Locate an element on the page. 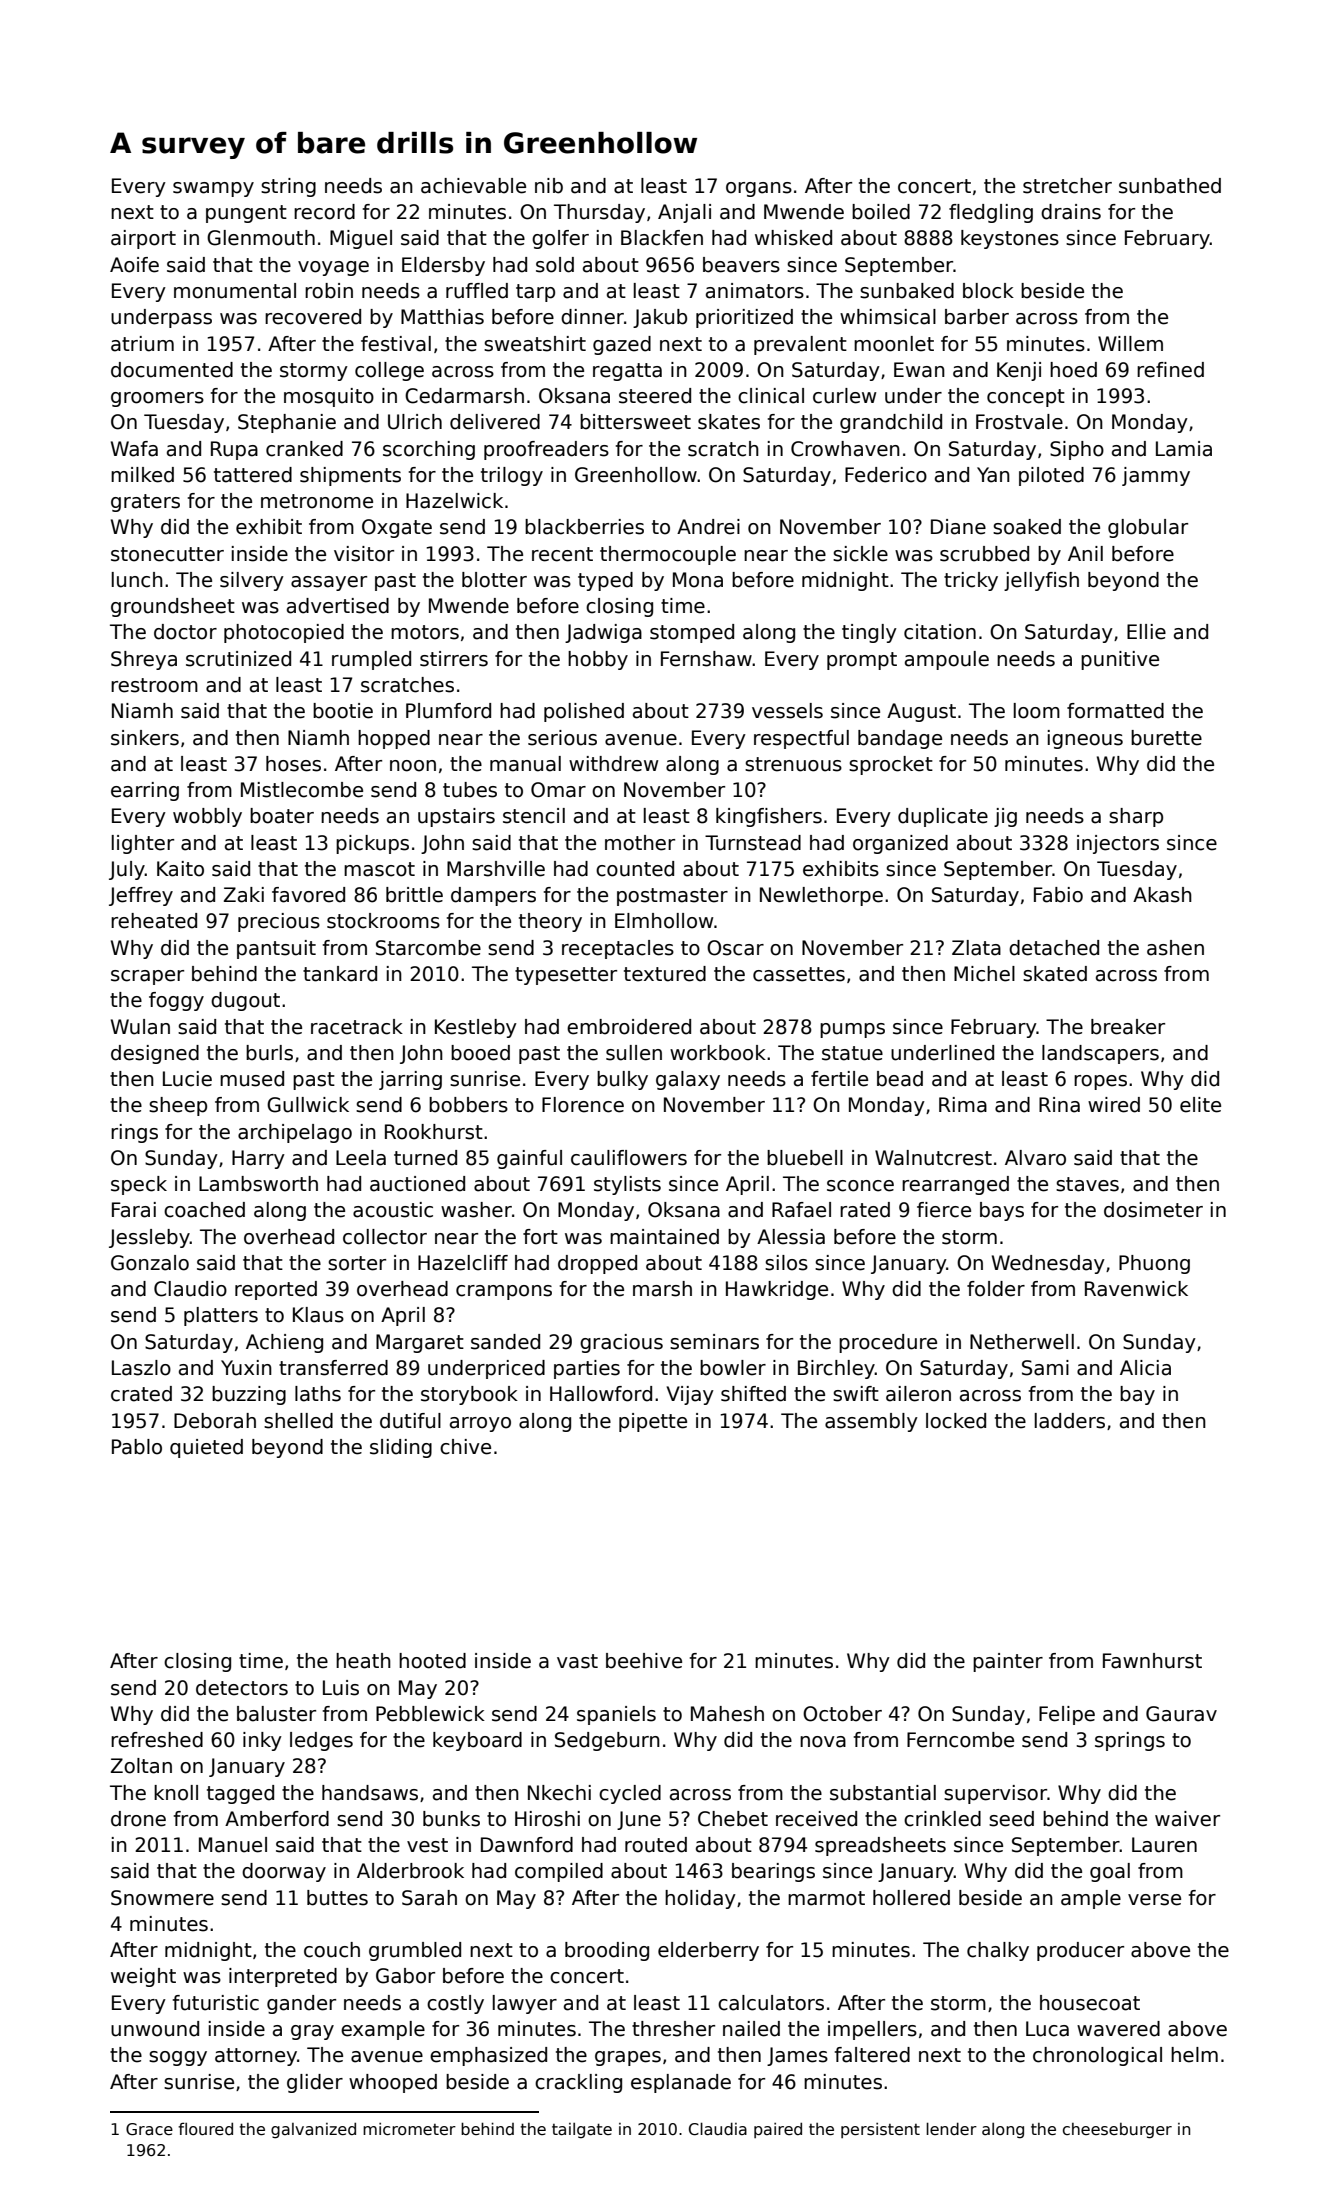 Image resolution: width=1343 pixels, height=2212 pixels. weight is located at coordinates (143, 1977).
